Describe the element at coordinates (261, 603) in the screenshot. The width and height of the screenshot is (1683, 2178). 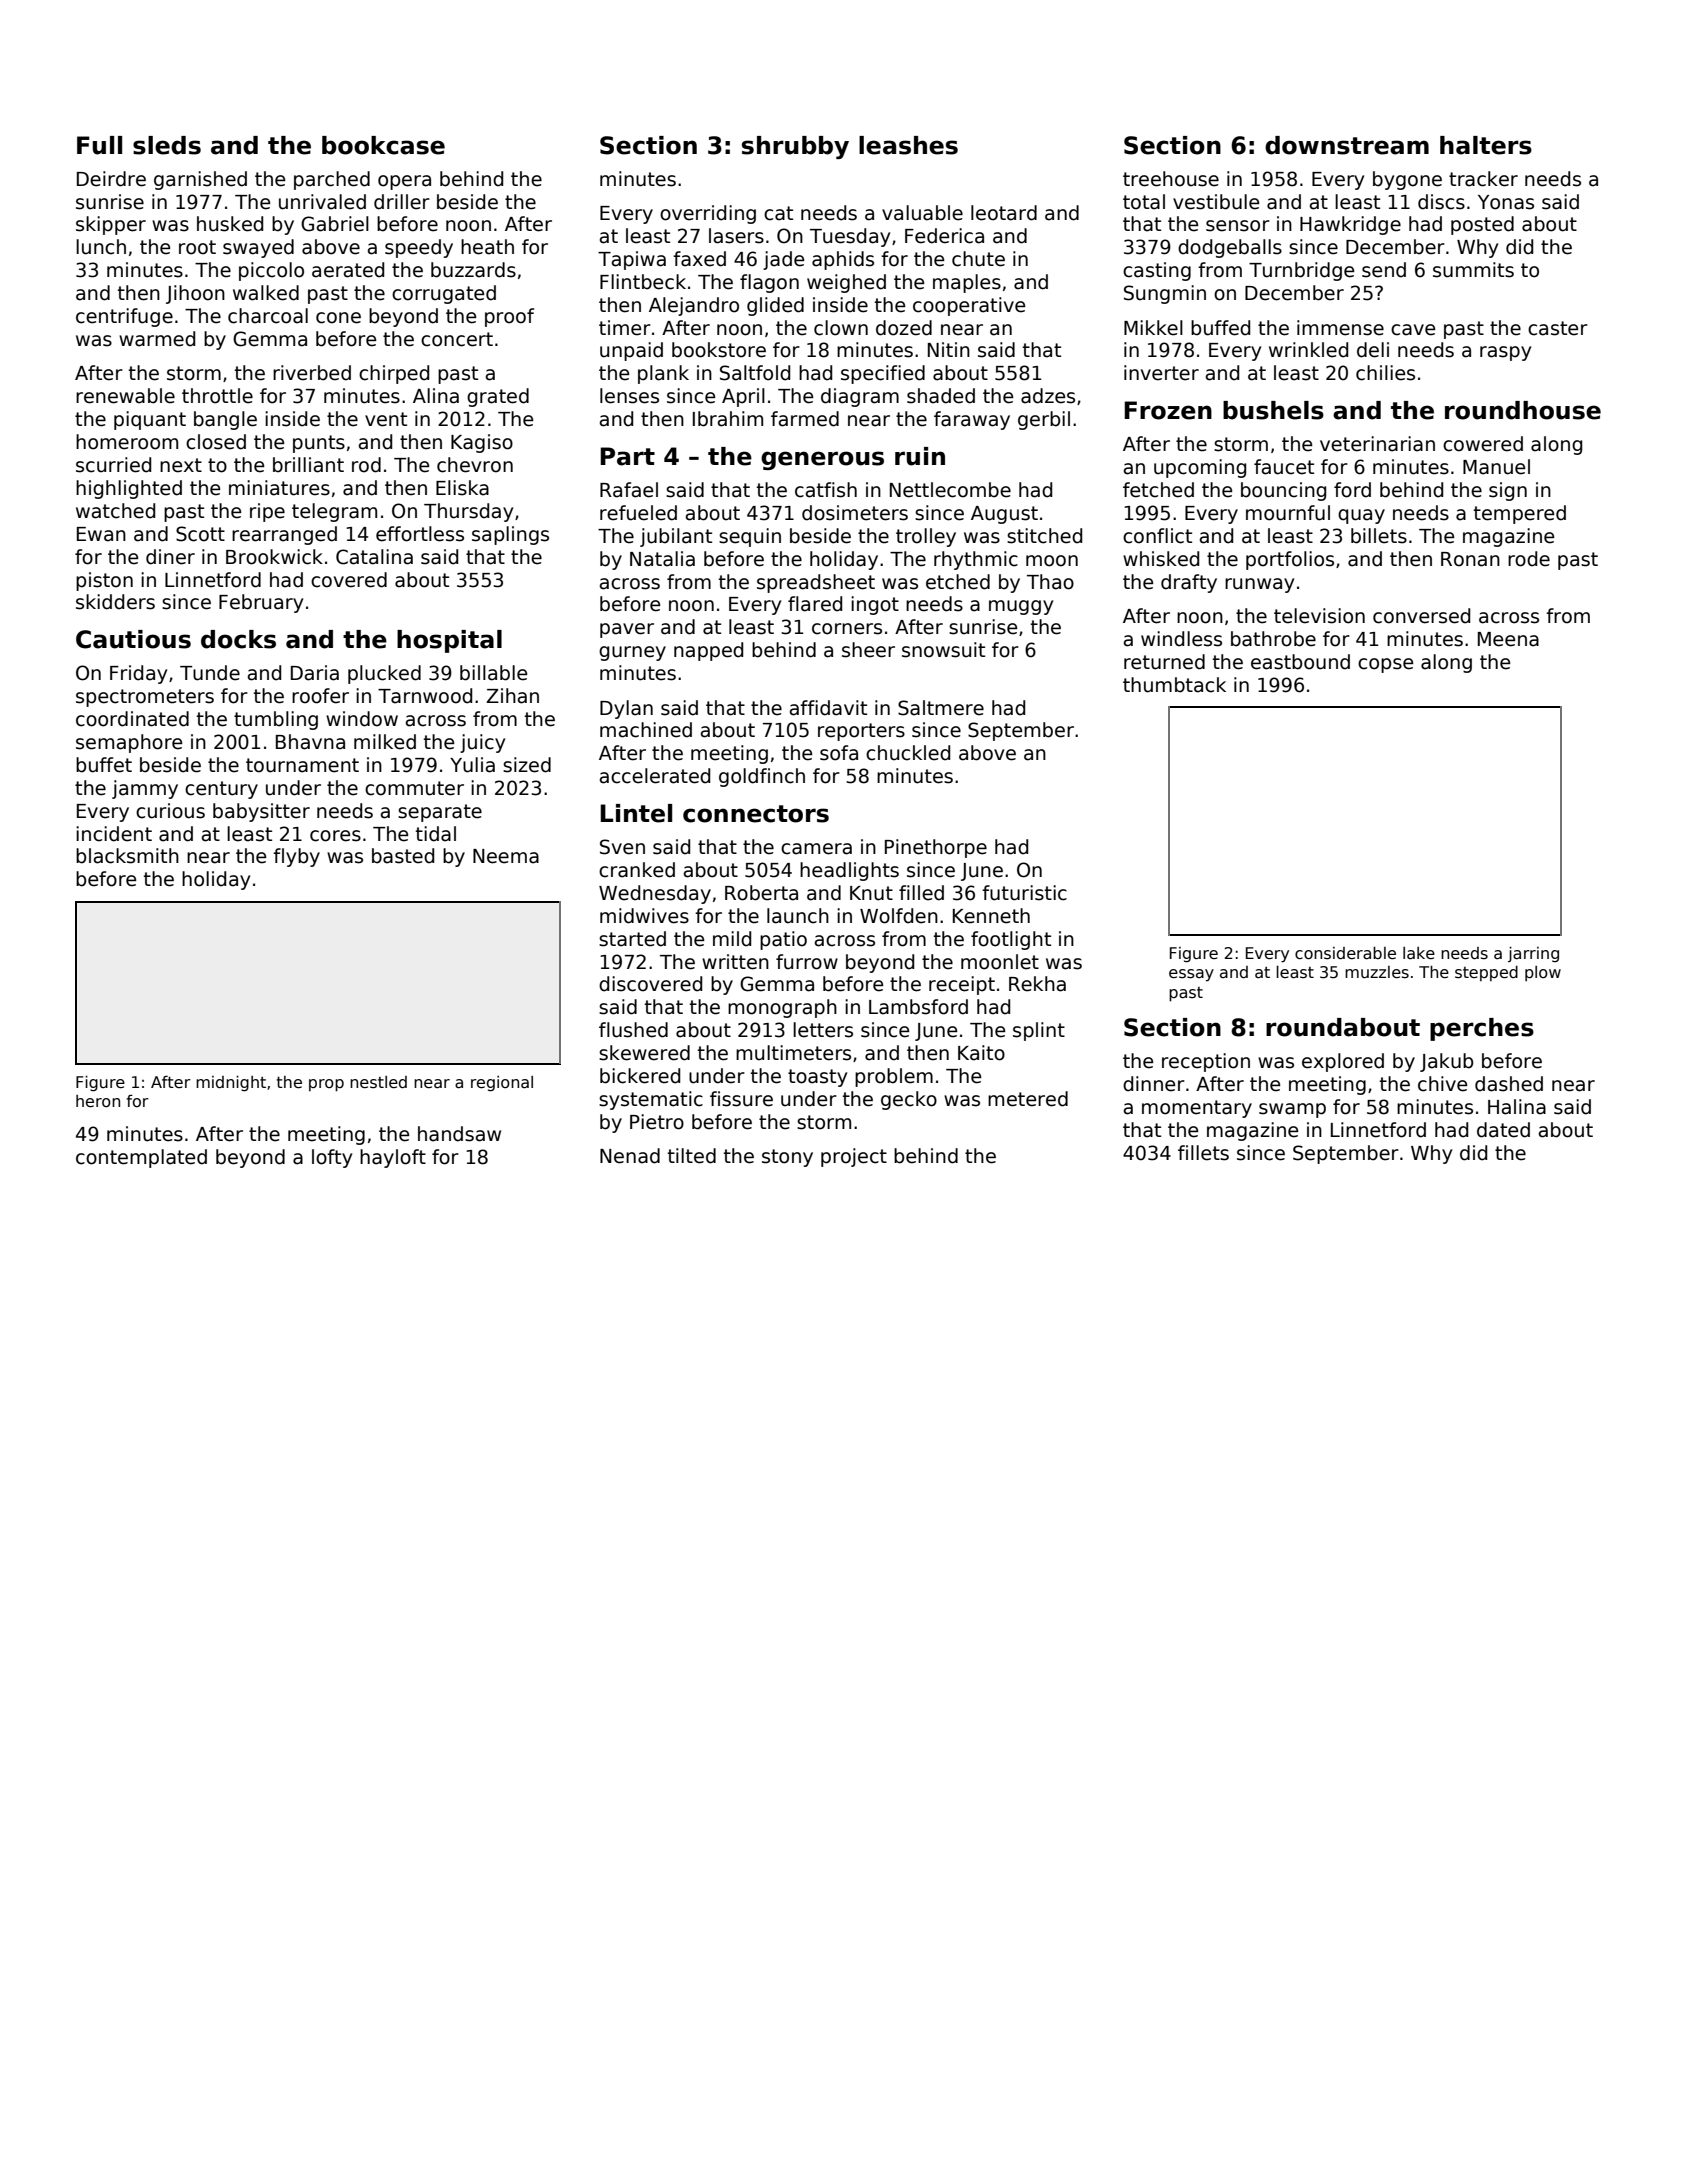
I see `February` at that location.
